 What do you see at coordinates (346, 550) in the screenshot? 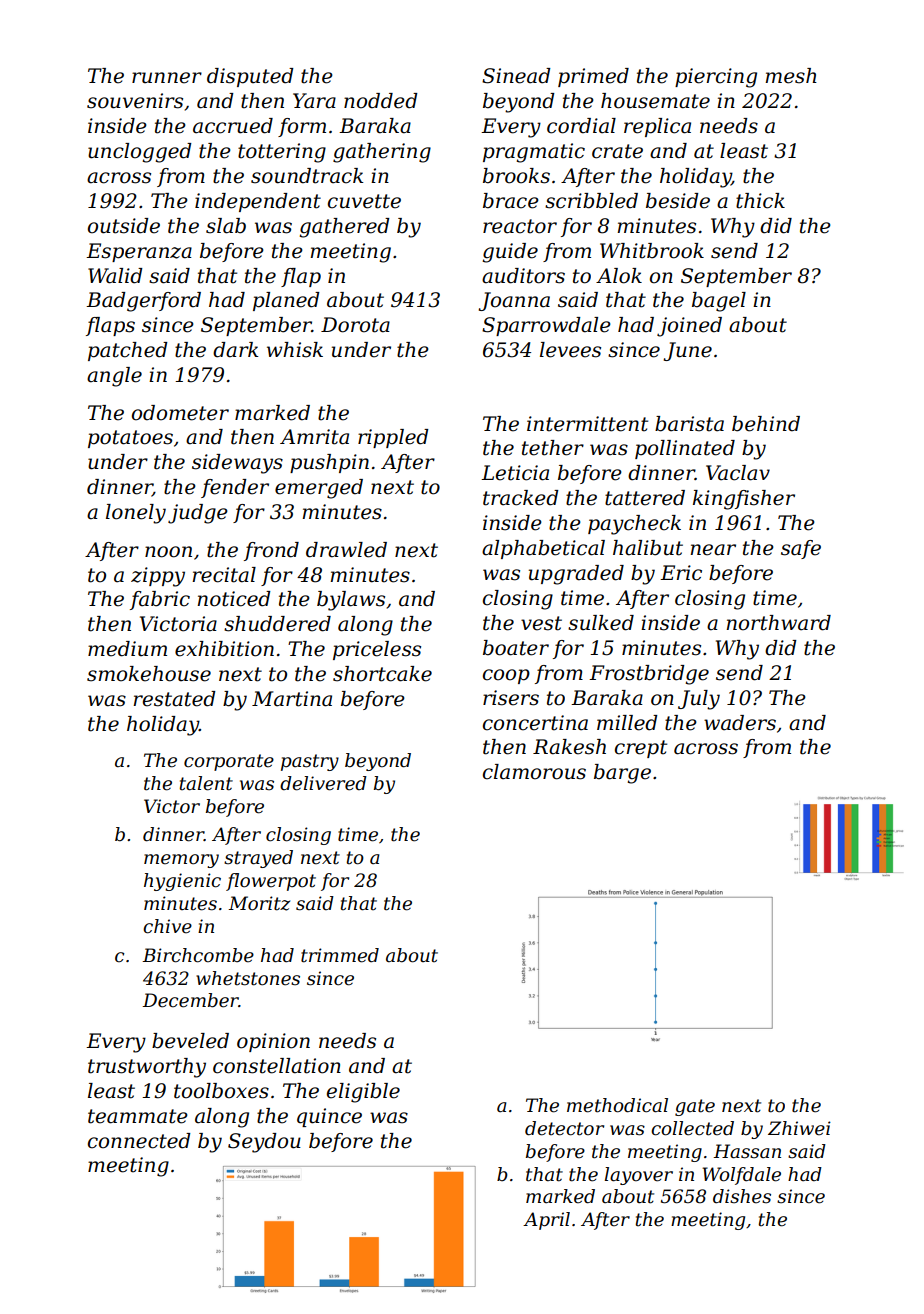
I see `drawled` at bounding box center [346, 550].
